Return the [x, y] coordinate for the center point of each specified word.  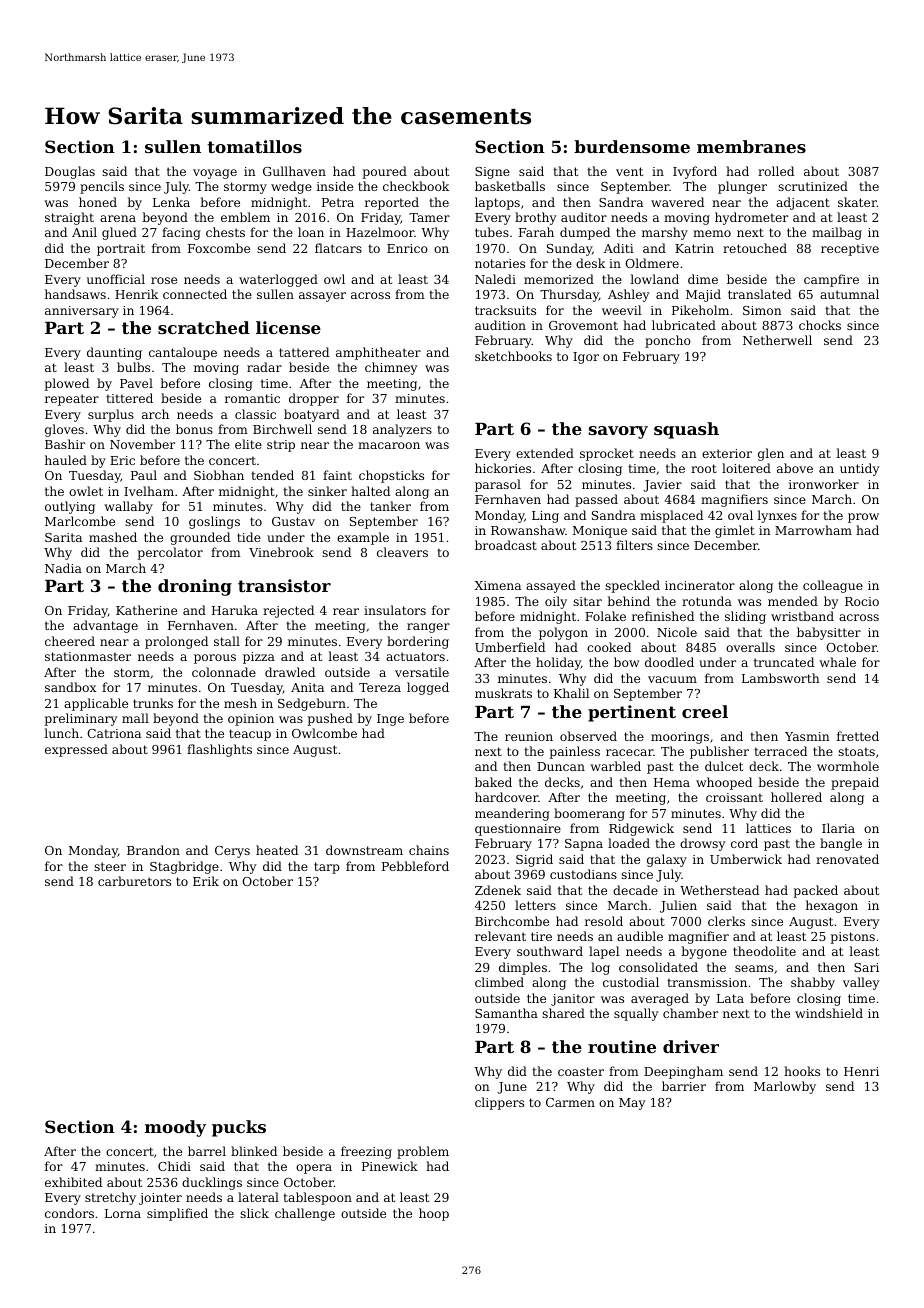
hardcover [506, 797]
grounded [200, 538]
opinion [251, 720]
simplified [177, 1214]
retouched [755, 248]
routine [622, 1046]
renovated [847, 859]
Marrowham [813, 530]
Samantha [506, 1013]
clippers [499, 1103]
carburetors [134, 881]
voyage [215, 174]
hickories [503, 468]
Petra [338, 202]
